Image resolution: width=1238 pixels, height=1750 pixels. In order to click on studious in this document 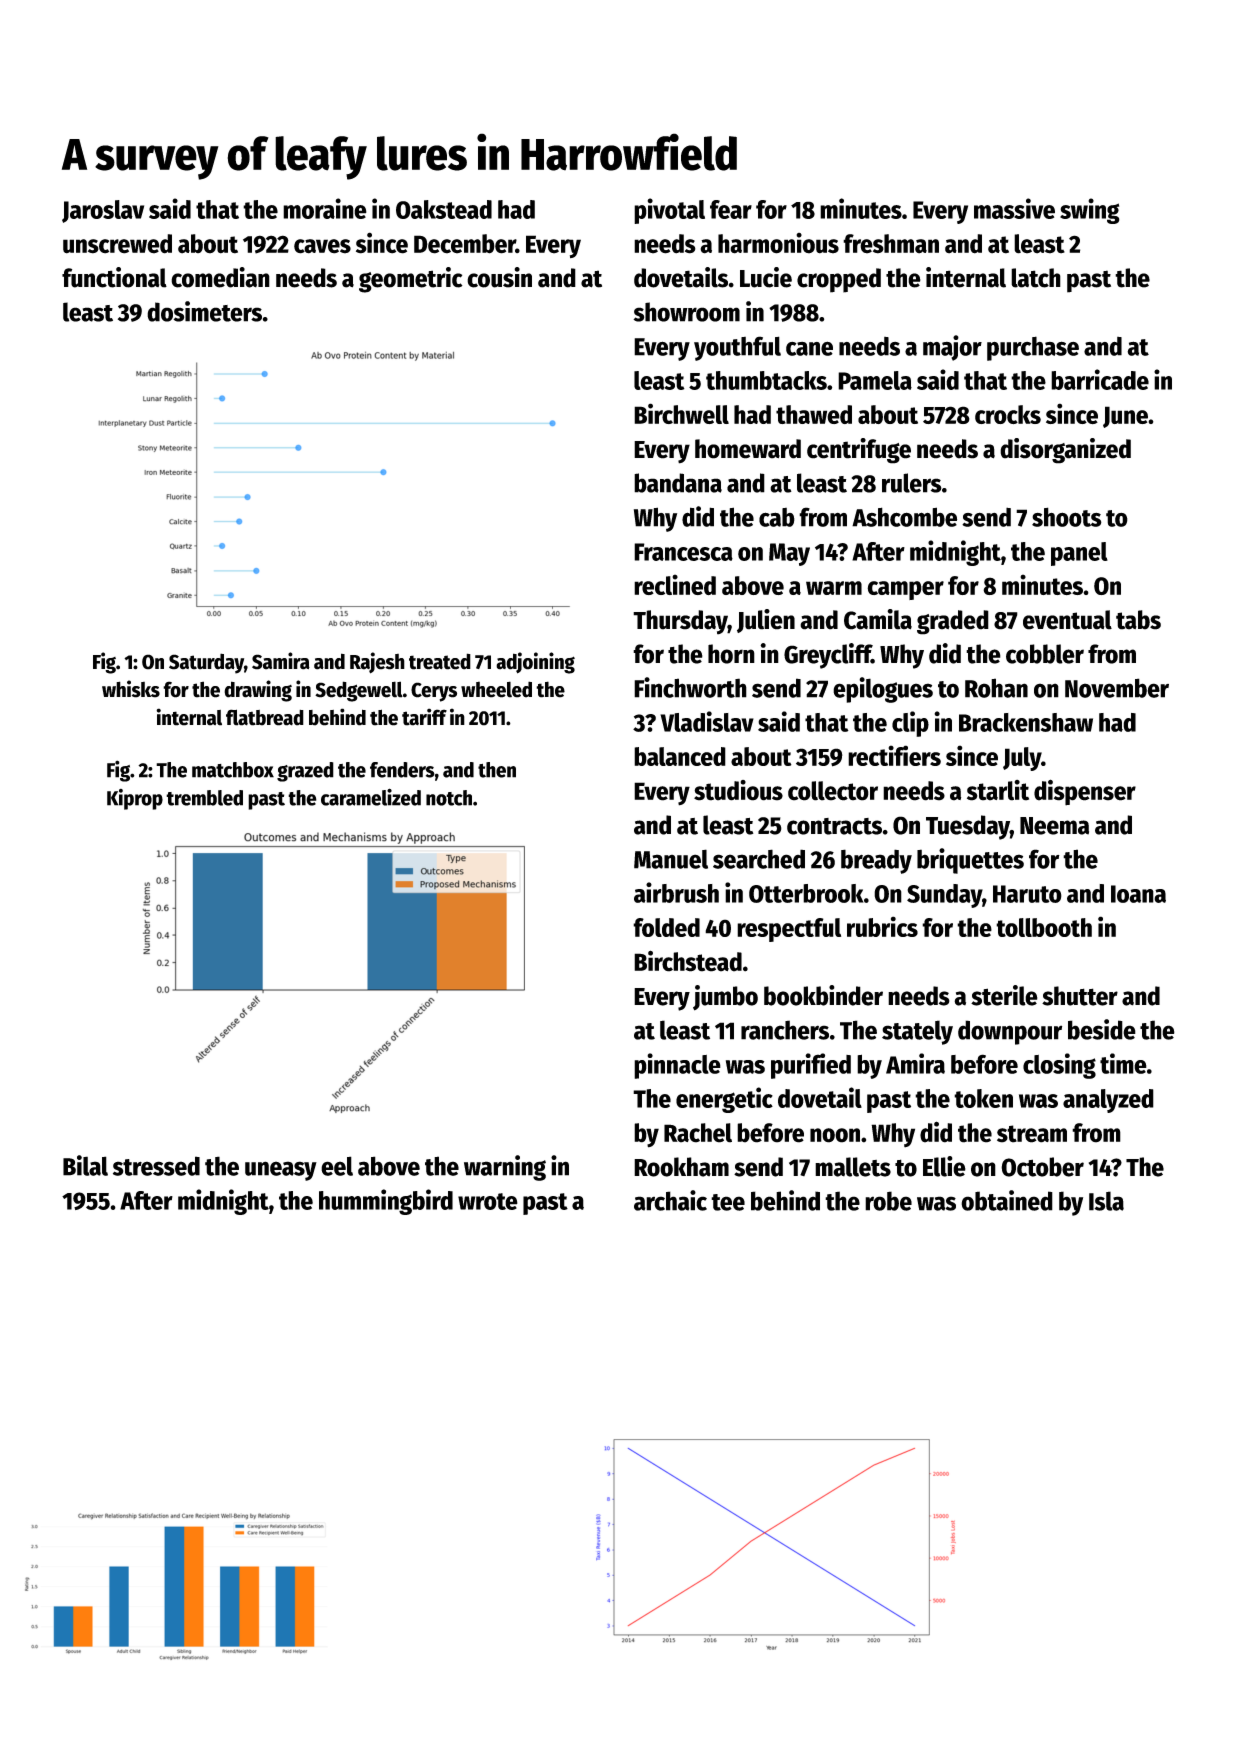, I will do `click(738, 790)`.
